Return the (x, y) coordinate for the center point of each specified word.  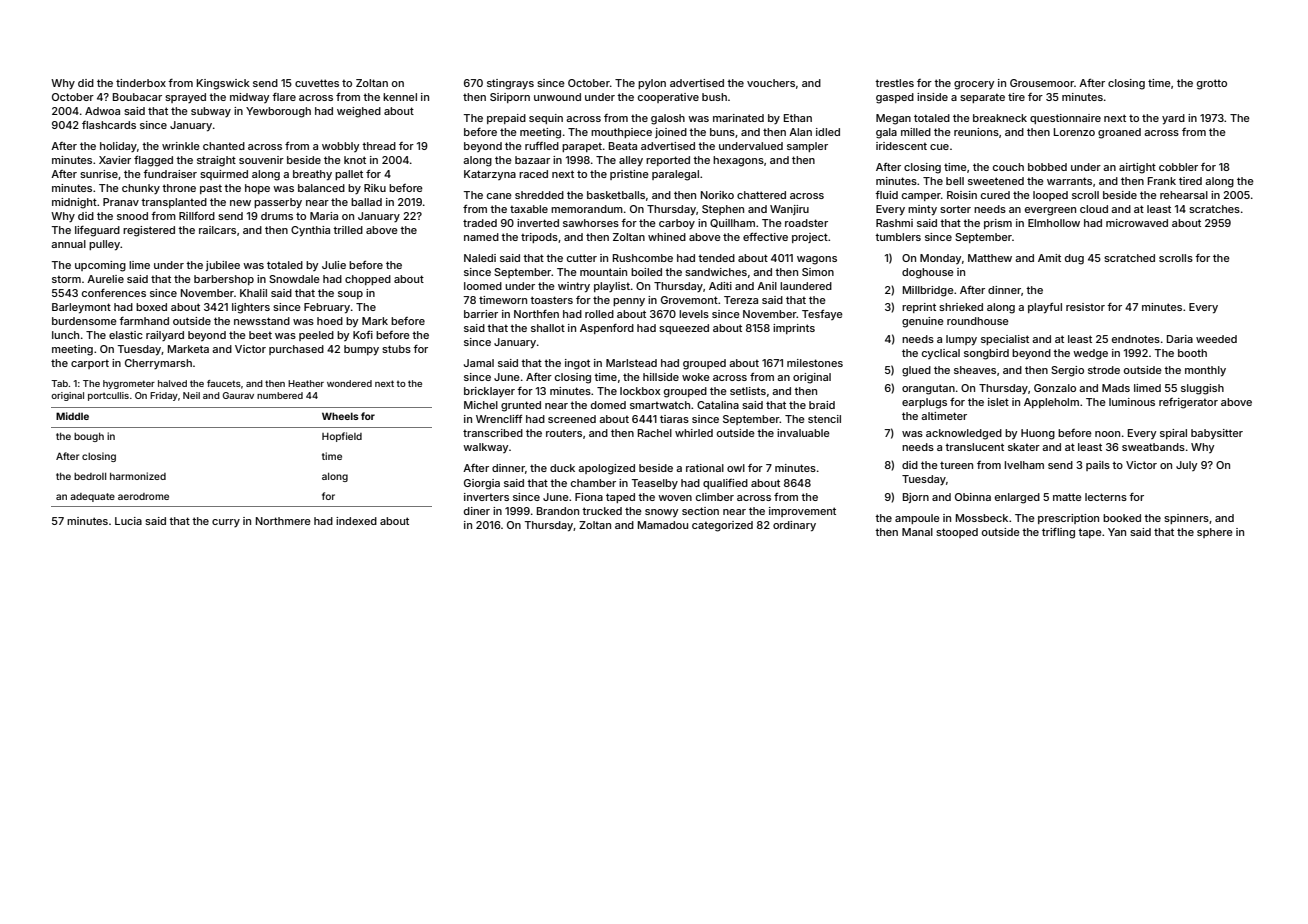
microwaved (1137, 223)
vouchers (771, 83)
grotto (1212, 84)
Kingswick (223, 84)
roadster (806, 223)
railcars (217, 230)
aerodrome (143, 496)
